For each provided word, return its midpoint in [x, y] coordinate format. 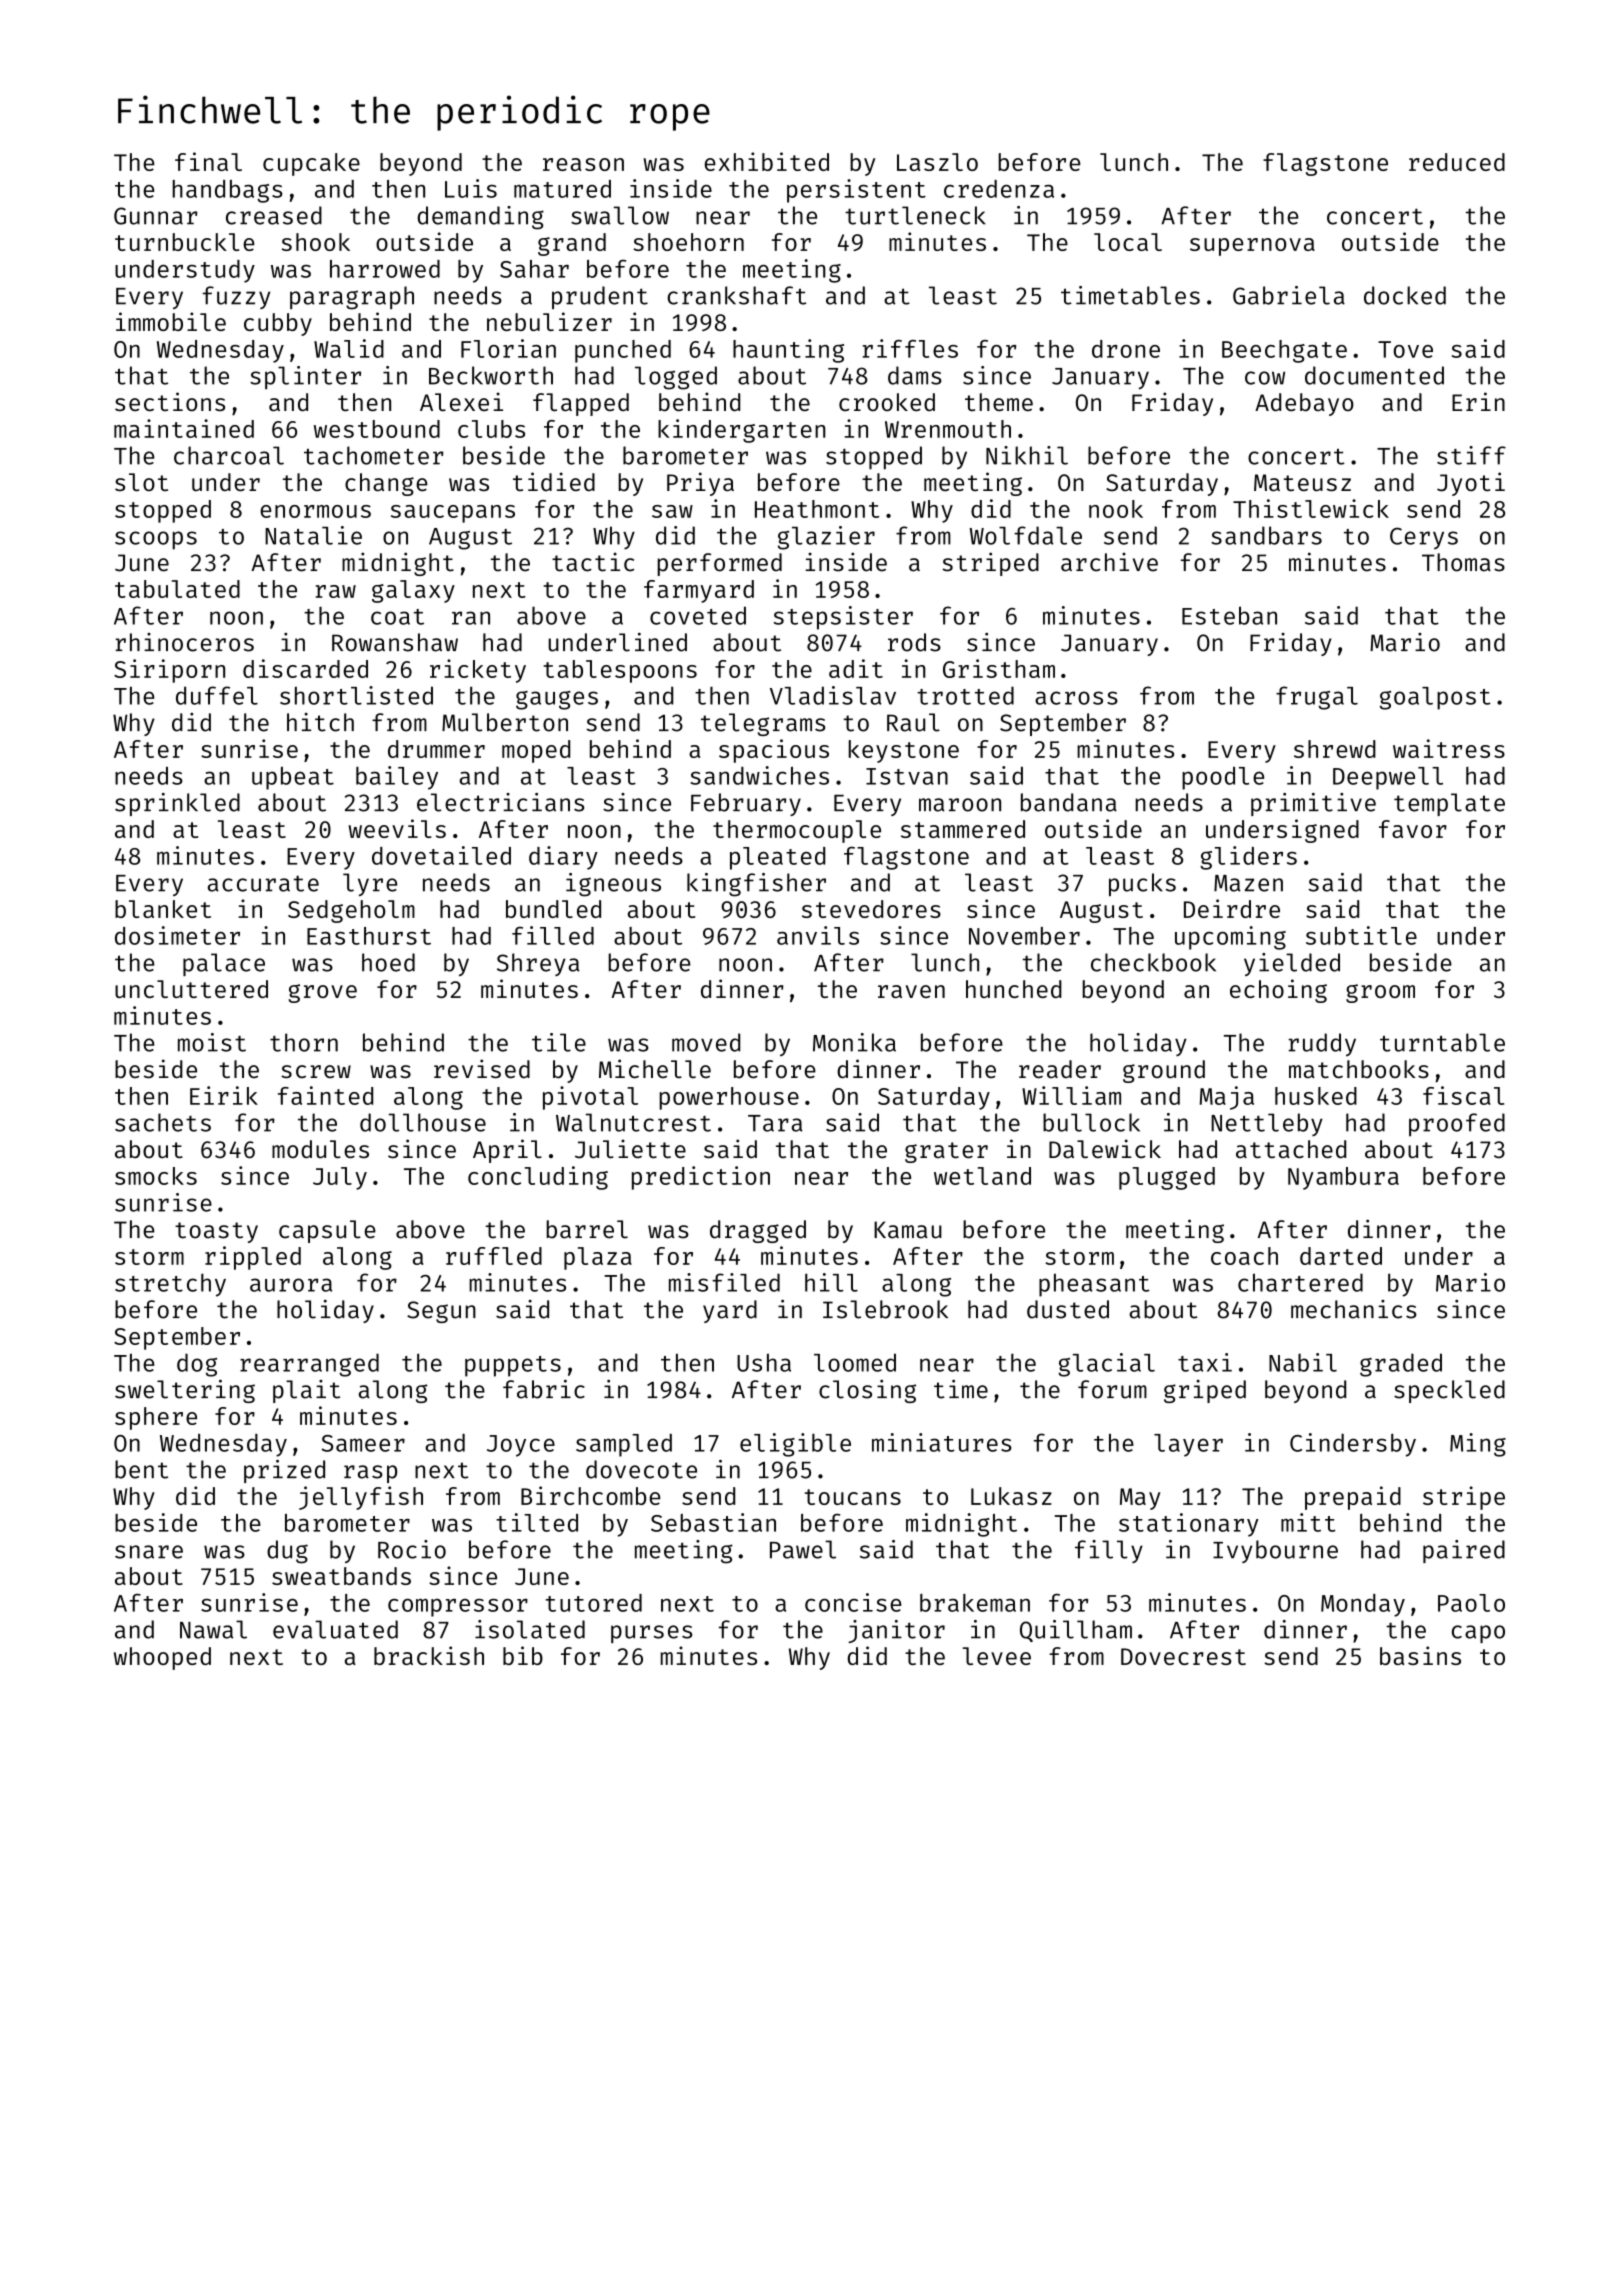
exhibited [767, 161]
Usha [764, 1362]
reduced [1457, 162]
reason [583, 164]
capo [1478, 1634]
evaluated [335, 1629]
